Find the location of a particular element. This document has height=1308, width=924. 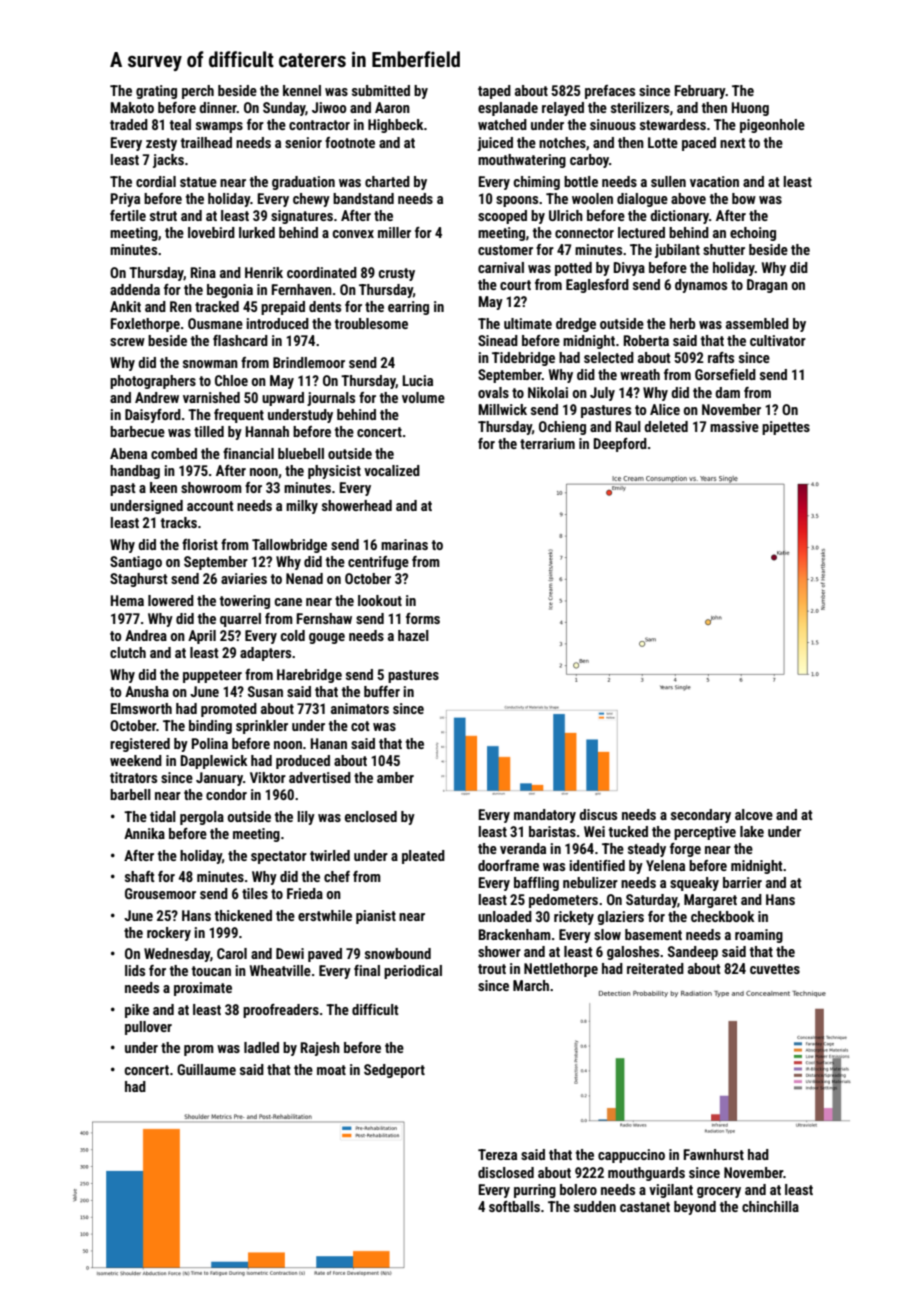

Guillaume is located at coordinates (206, 1069).
